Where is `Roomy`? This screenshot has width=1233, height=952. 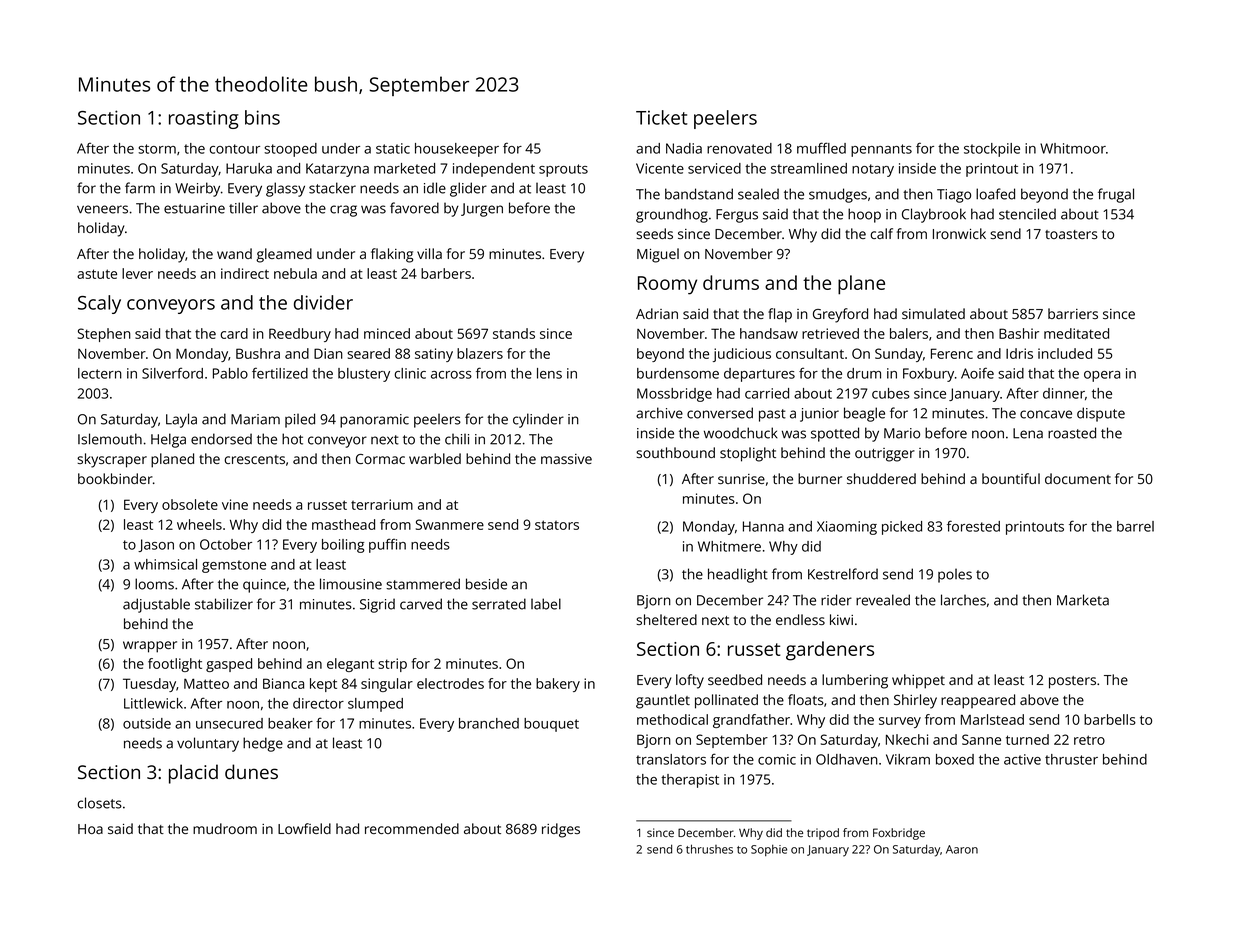
Roomy is located at coordinates (667, 285).
